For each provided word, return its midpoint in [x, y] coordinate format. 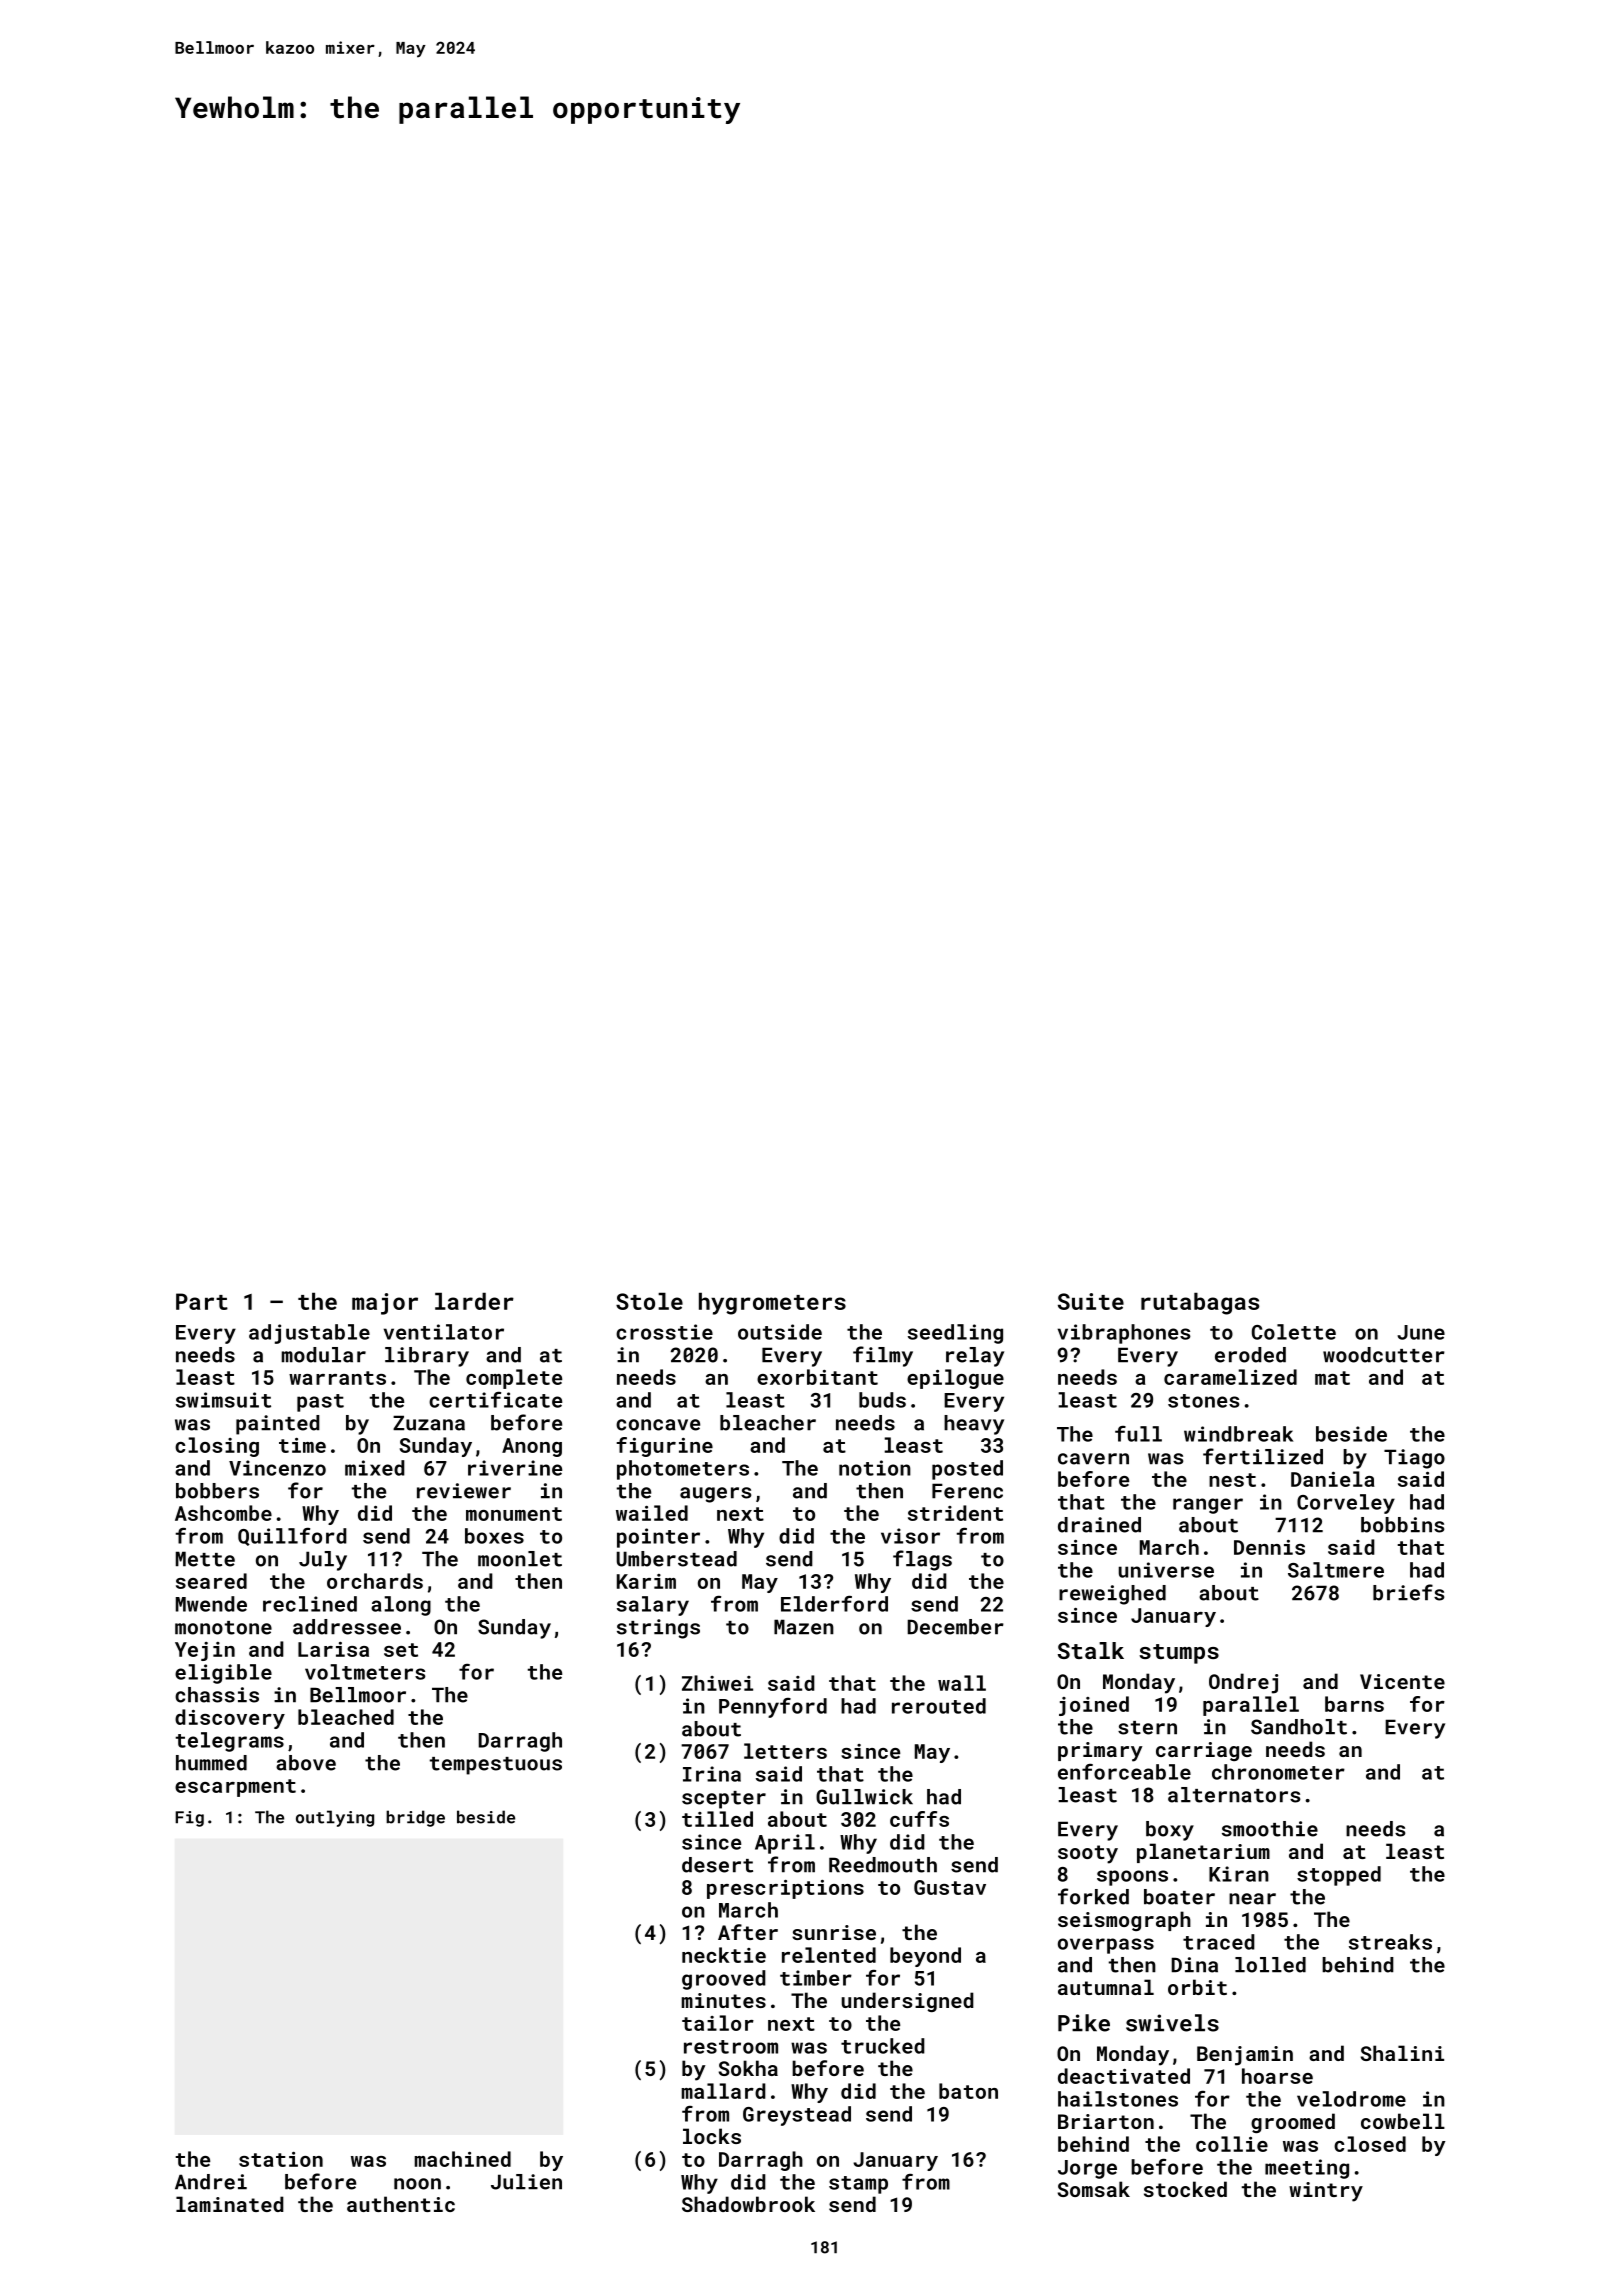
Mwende [211, 1604]
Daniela [1333, 1479]
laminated [230, 2204]
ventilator [444, 1332]
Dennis [1269, 1547]
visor [910, 1536]
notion [875, 1468]
